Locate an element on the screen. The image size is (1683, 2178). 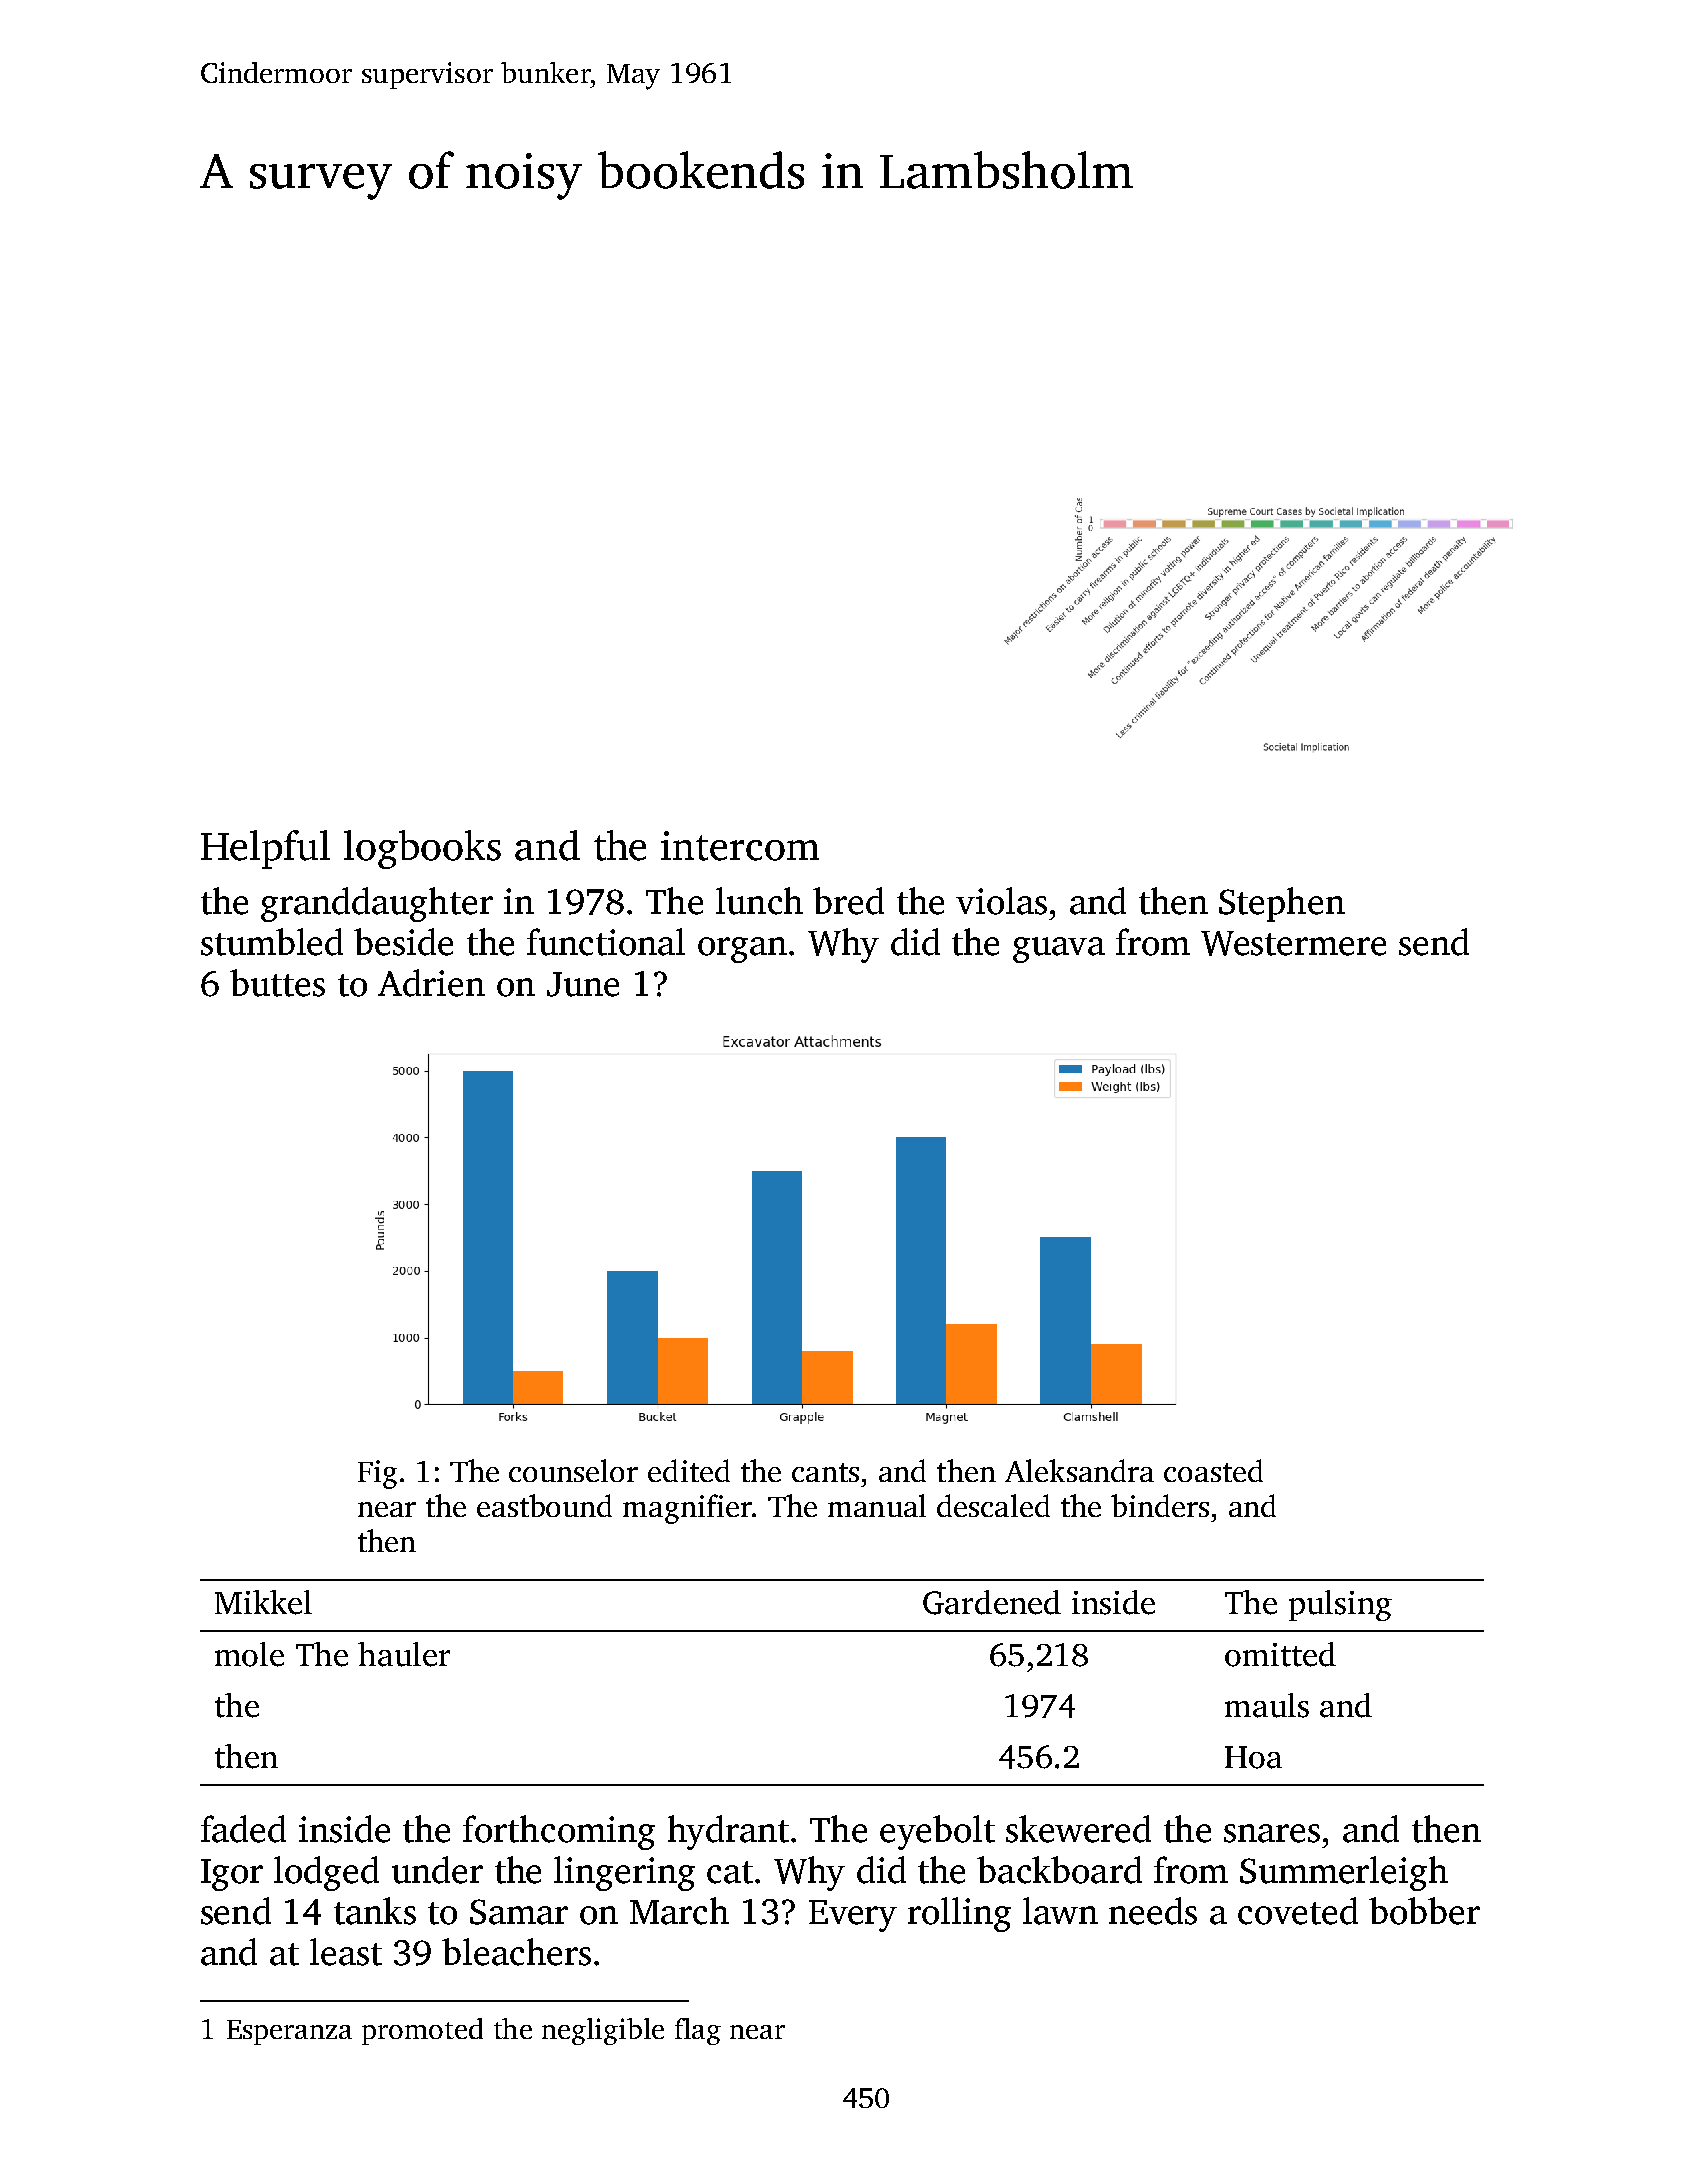
hydrant is located at coordinates (728, 1832).
